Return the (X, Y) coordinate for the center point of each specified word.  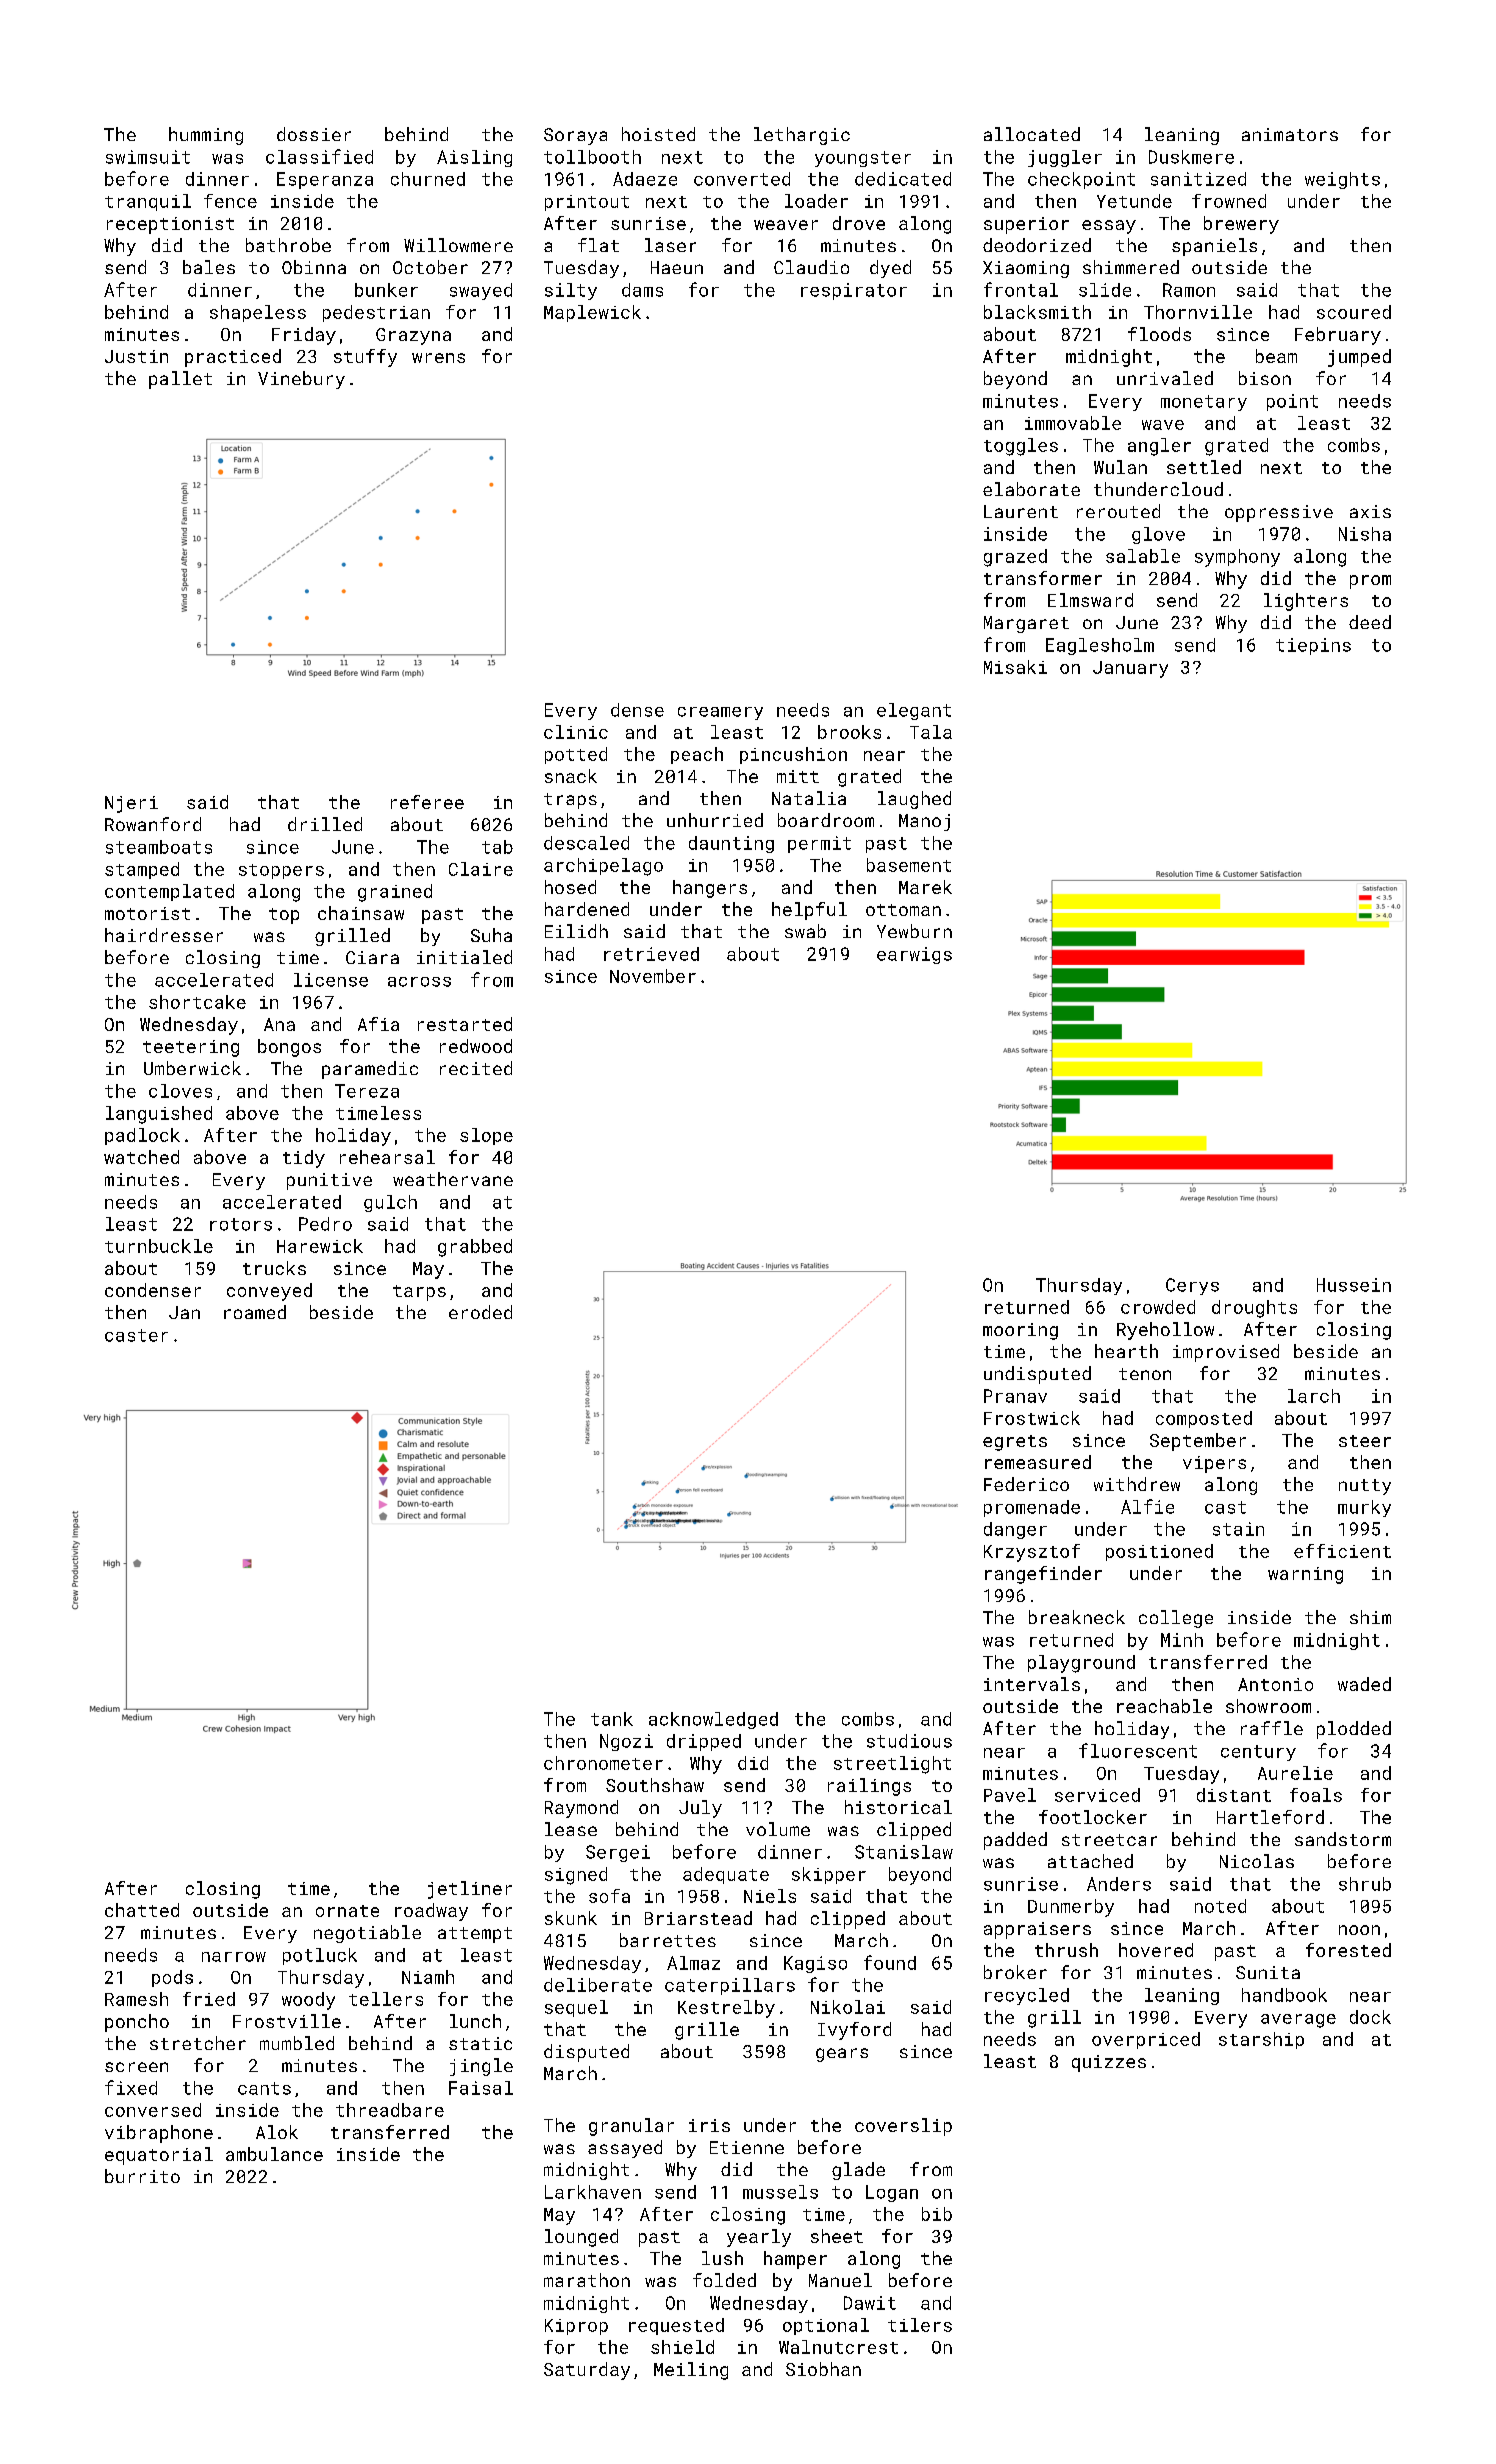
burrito (142, 2176)
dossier (314, 134)
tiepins (1313, 646)
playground (1081, 1664)
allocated (1032, 134)
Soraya (575, 136)
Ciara (372, 957)
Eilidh (576, 931)
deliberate (598, 1985)
